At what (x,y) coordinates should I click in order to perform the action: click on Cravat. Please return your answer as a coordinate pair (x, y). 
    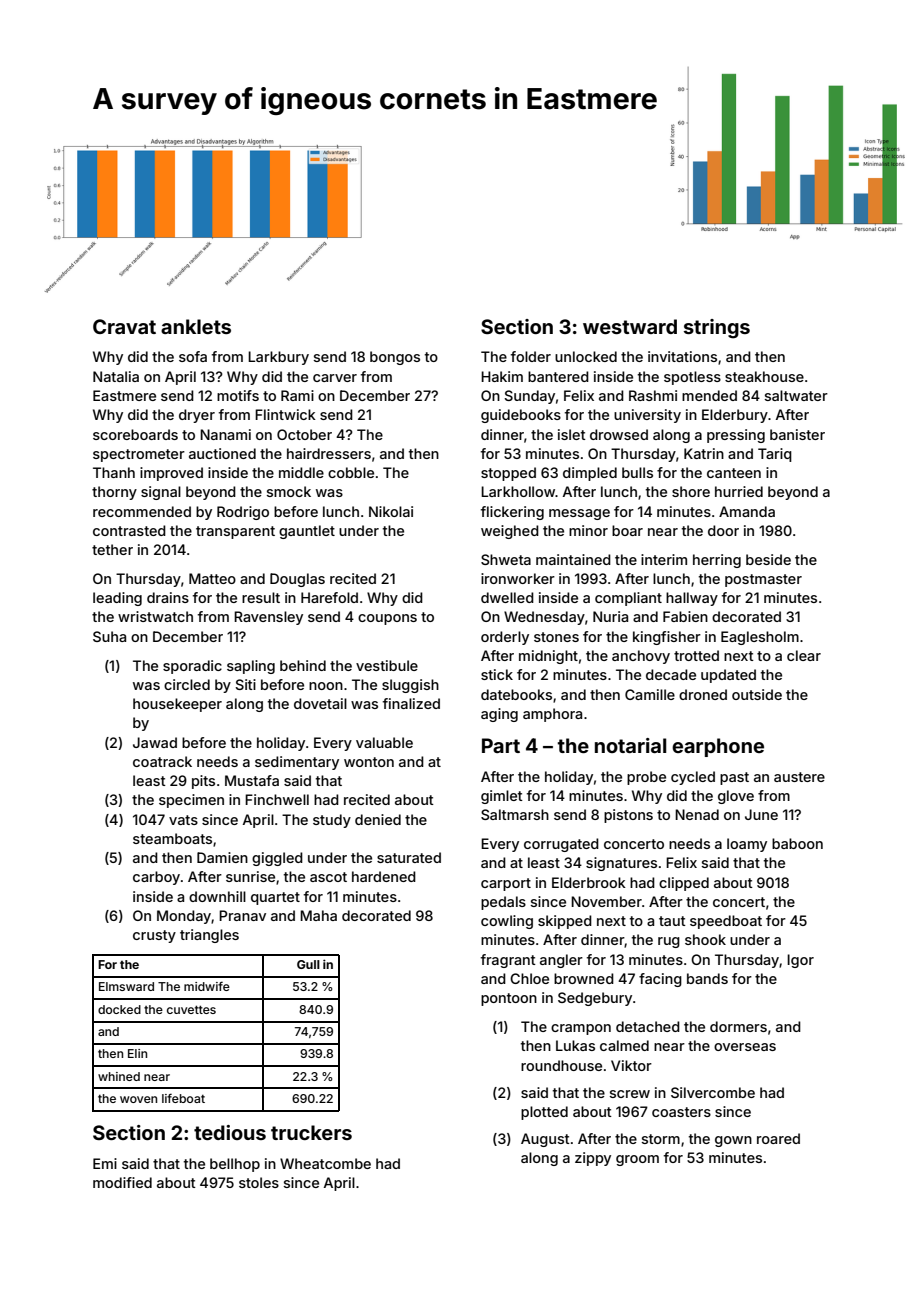
    Looking at the image, I should click on (124, 326).
